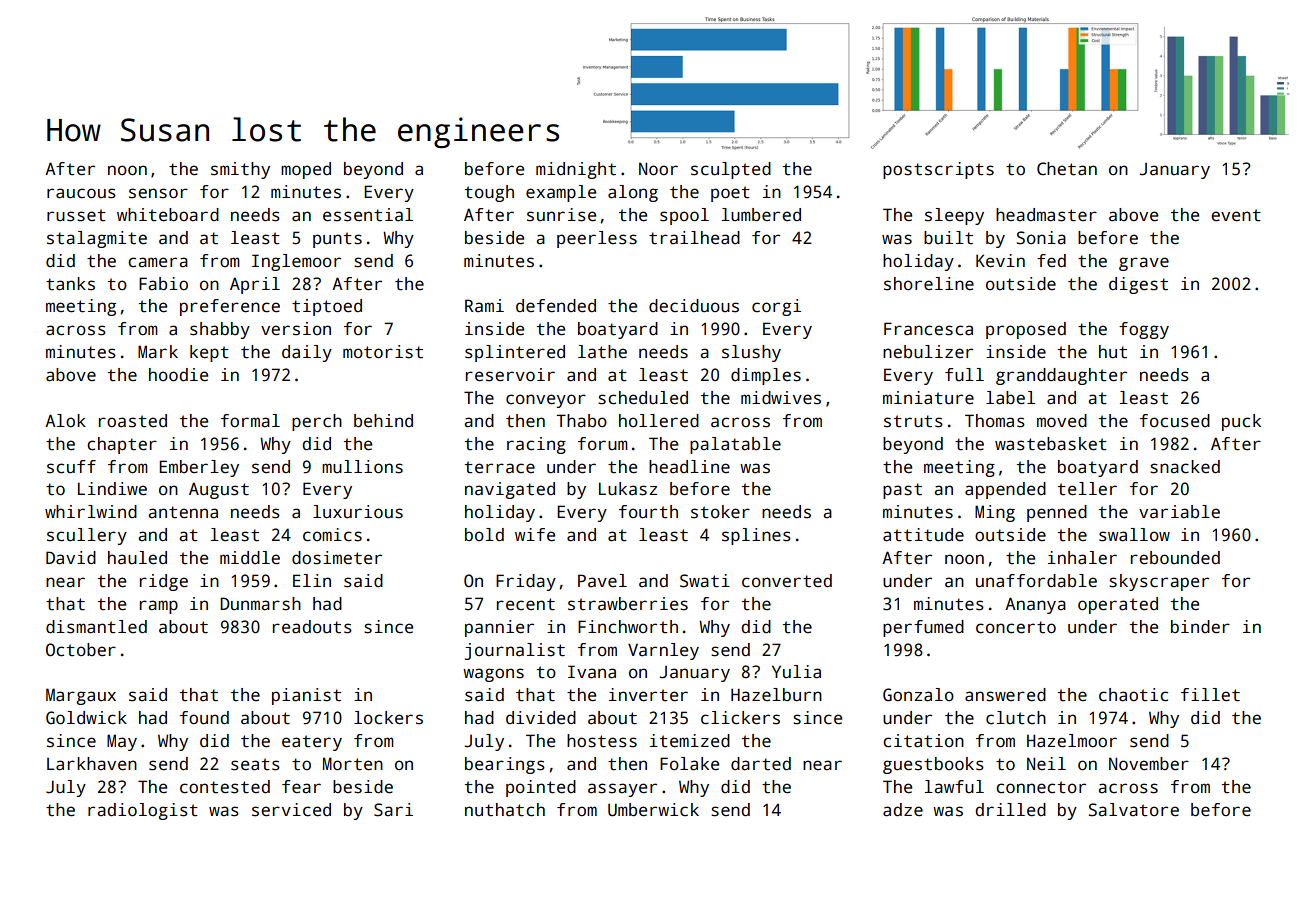 This document has height=924, width=1308. What do you see at coordinates (602, 581) in the document?
I see `Pavel` at bounding box center [602, 581].
